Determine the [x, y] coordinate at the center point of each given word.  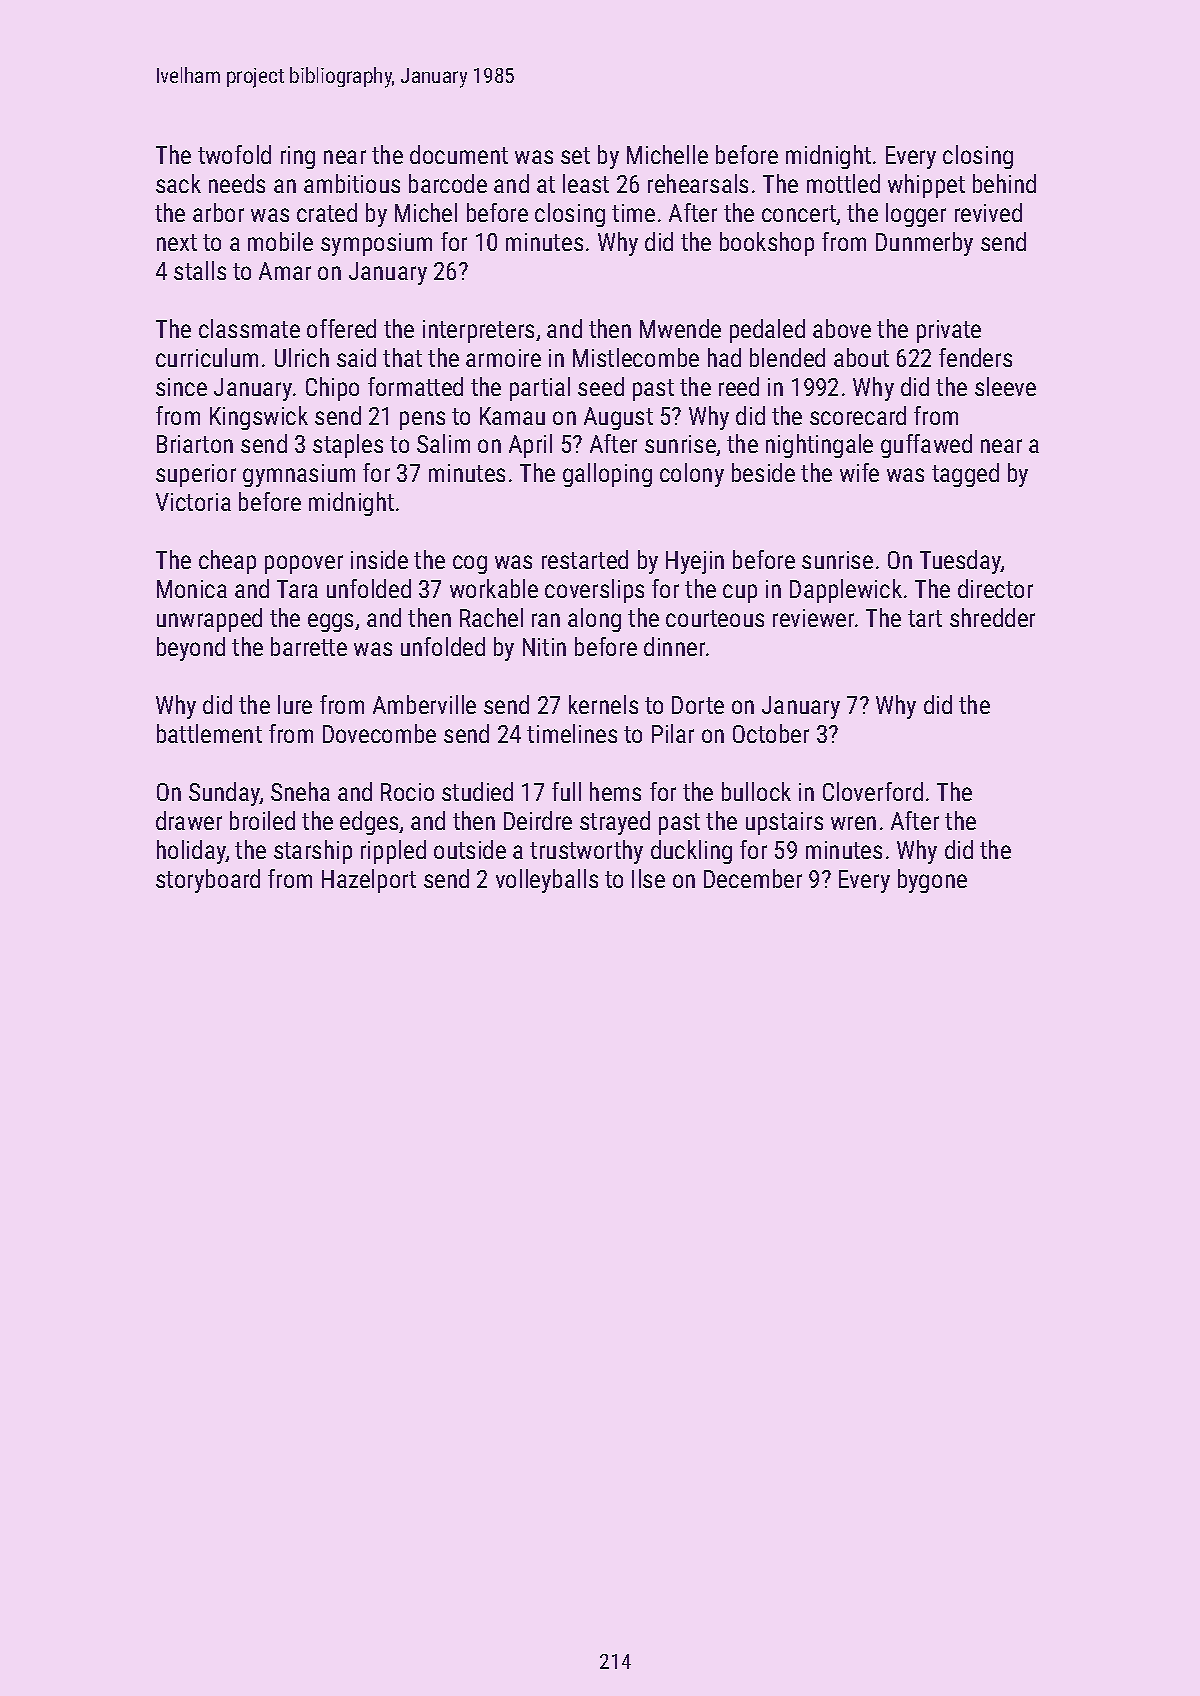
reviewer [813, 618]
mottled [843, 183]
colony [692, 475]
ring [298, 157]
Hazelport [369, 881]
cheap [227, 562]
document [459, 154]
